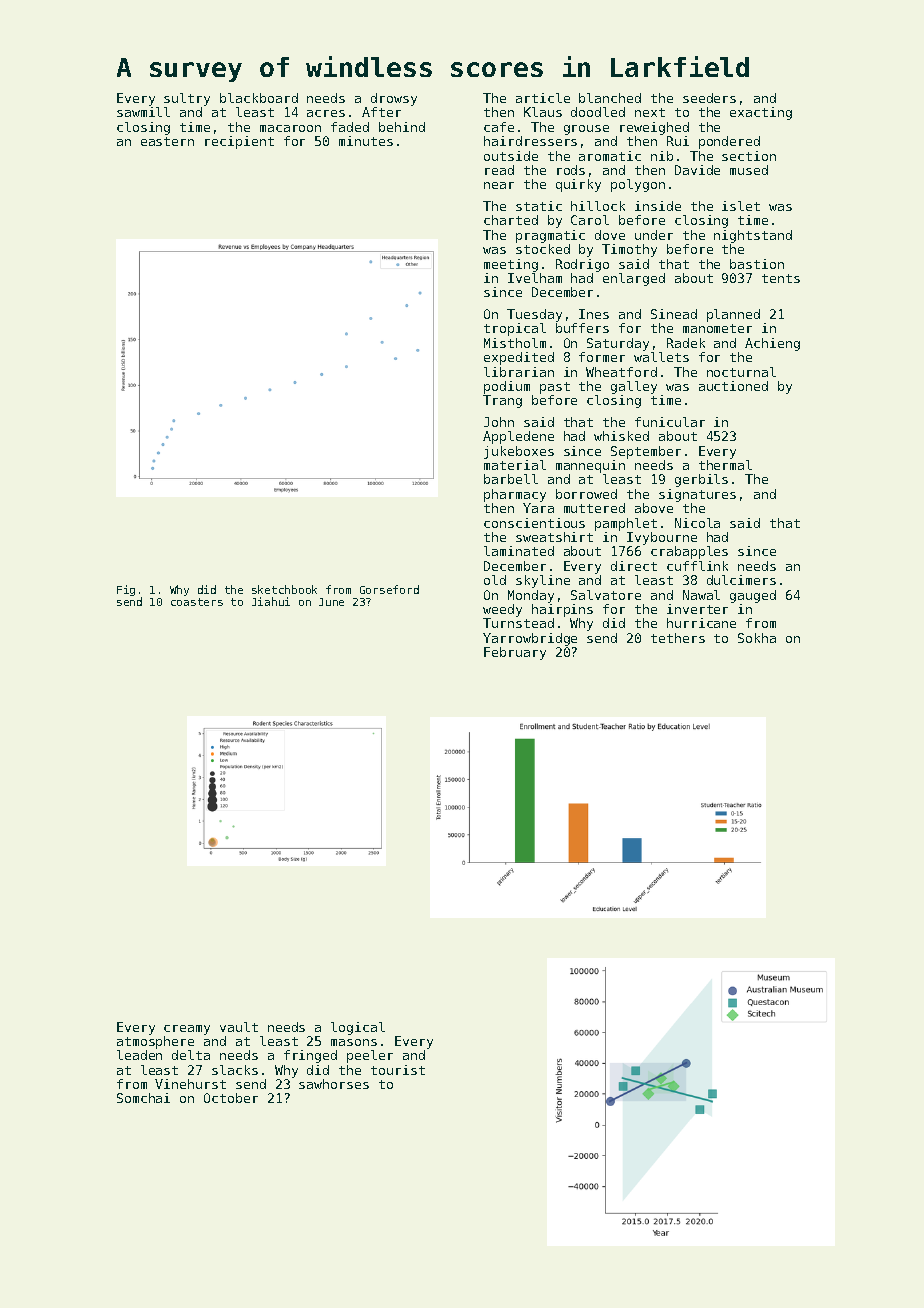 The width and height of the image is (924, 1308). Describe the element at coordinates (394, 99) in the image. I see `drowsy` at that location.
